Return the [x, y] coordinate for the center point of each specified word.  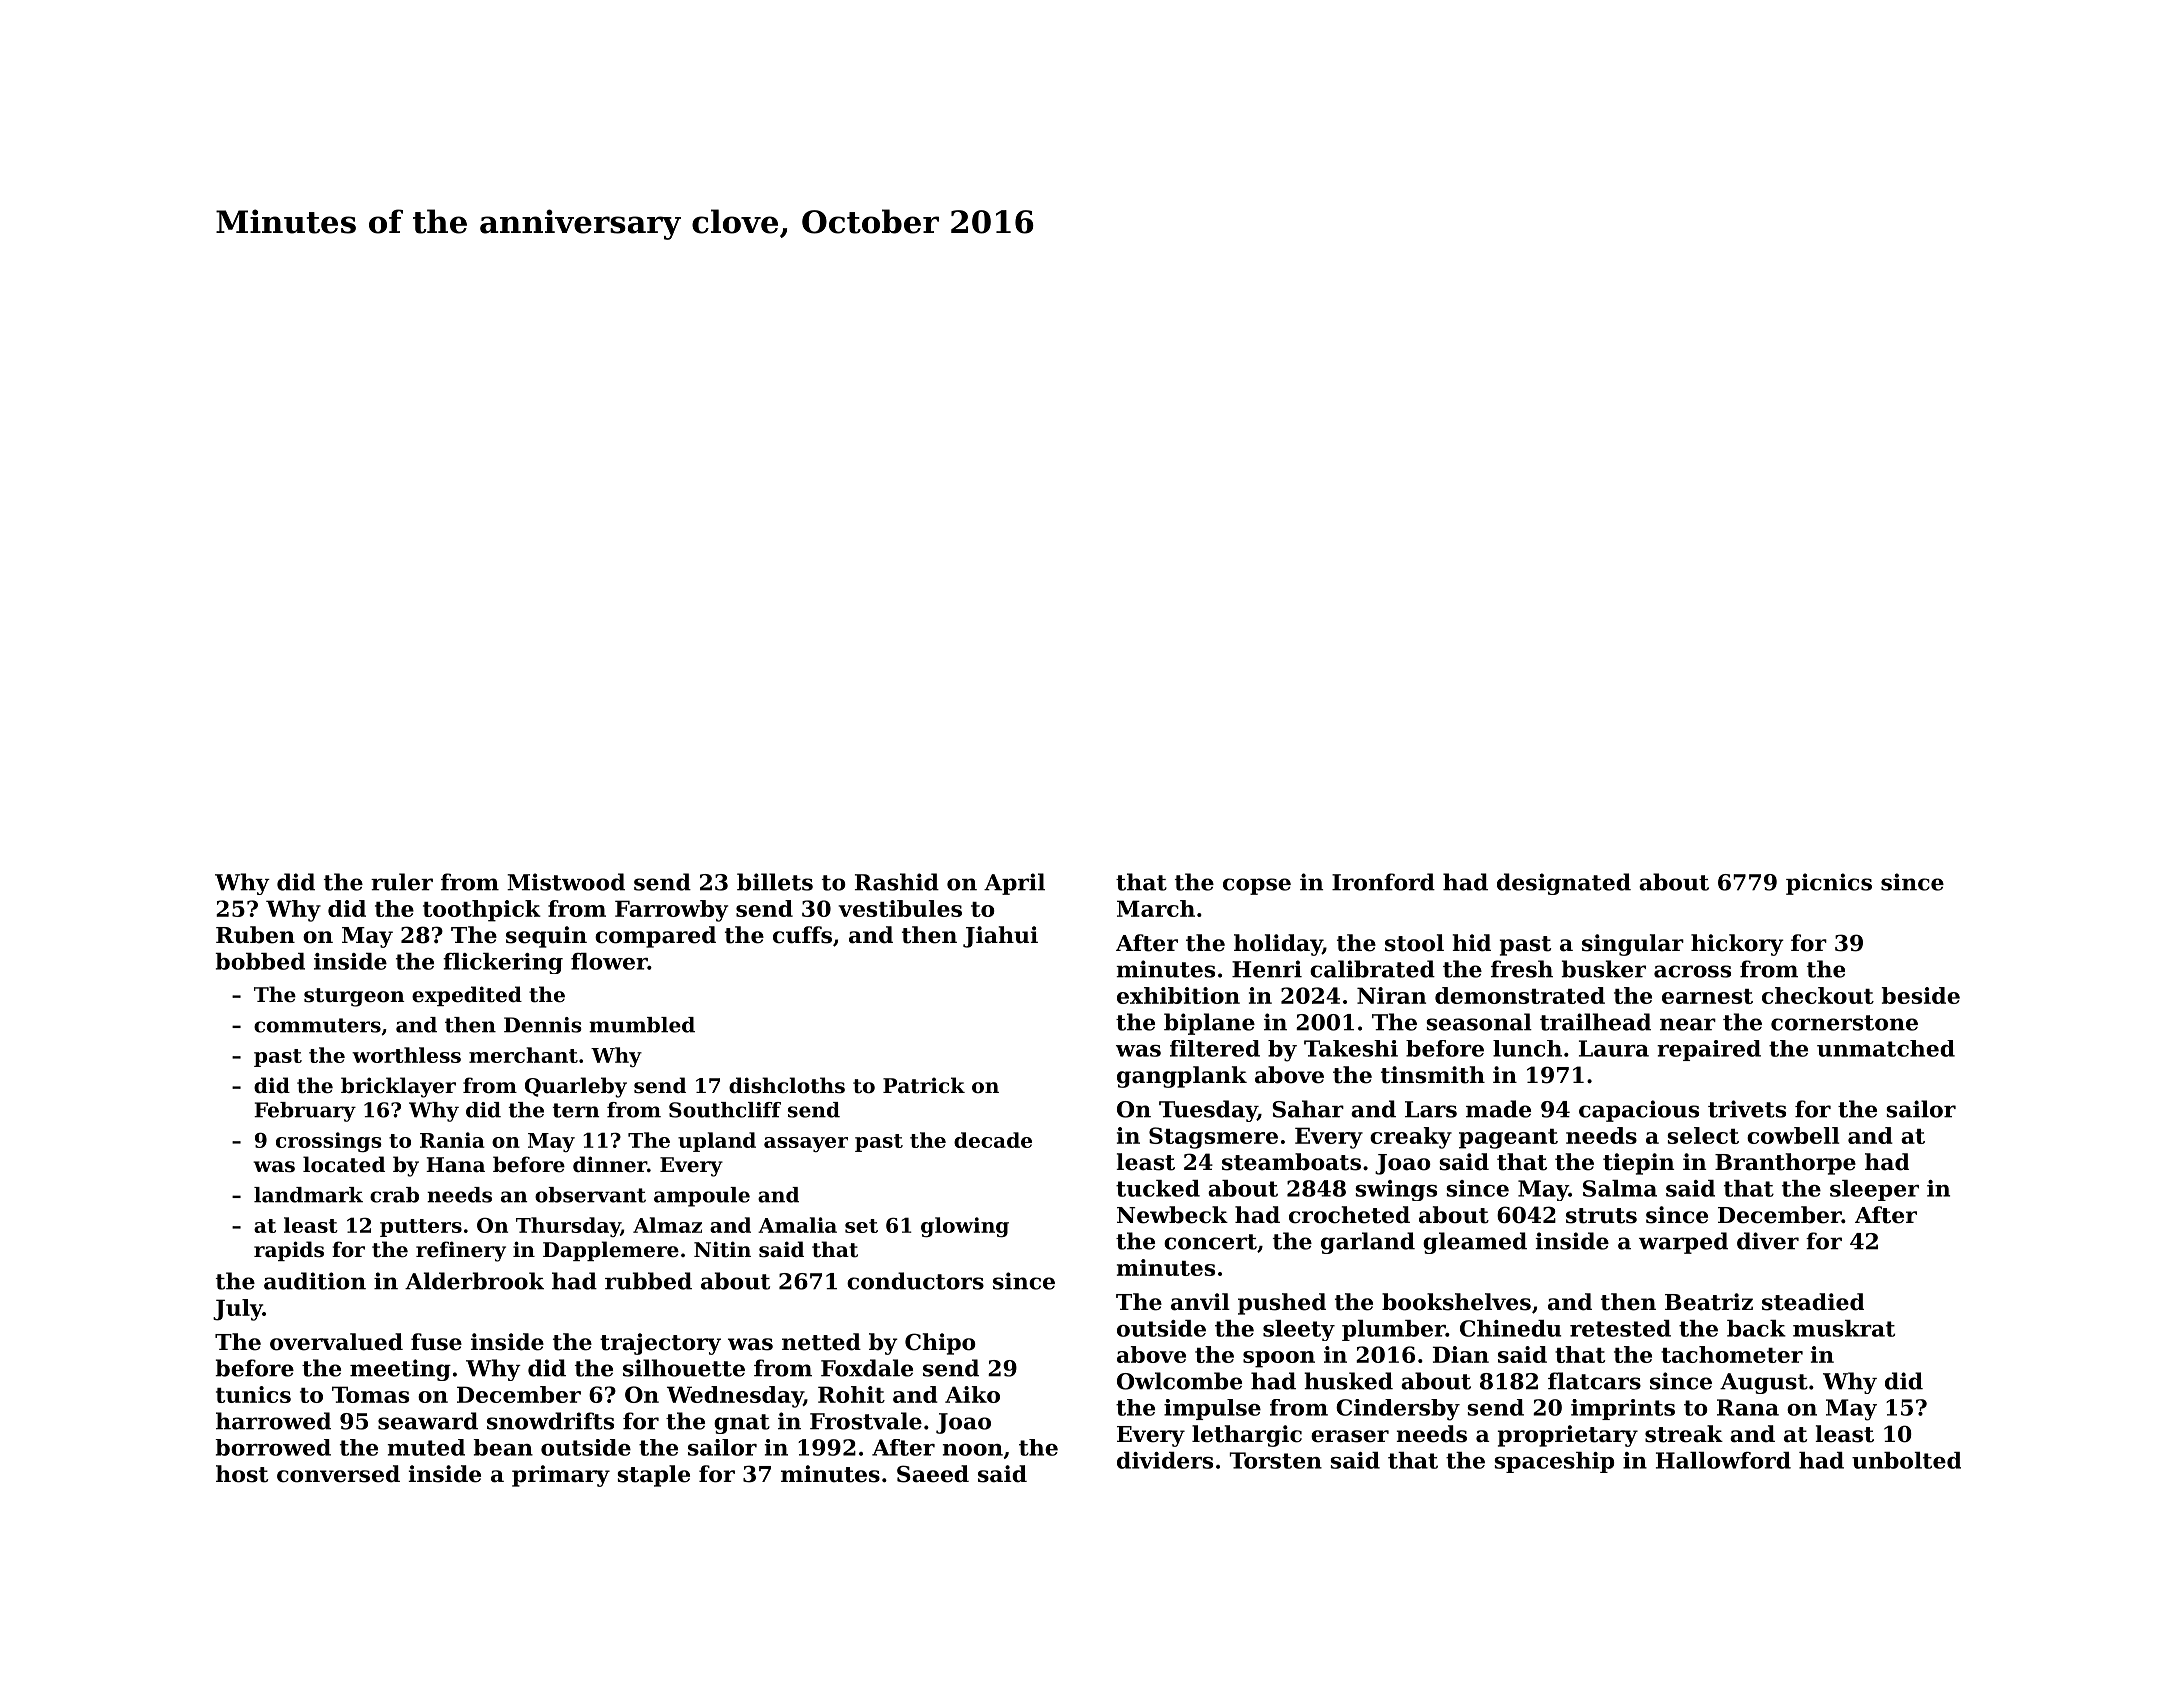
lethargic [1247, 1436]
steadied [1813, 1302]
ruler [402, 882]
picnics [1829, 884]
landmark [308, 1195]
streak [1684, 1434]
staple [653, 1476]
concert [1210, 1242]
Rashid [897, 882]
